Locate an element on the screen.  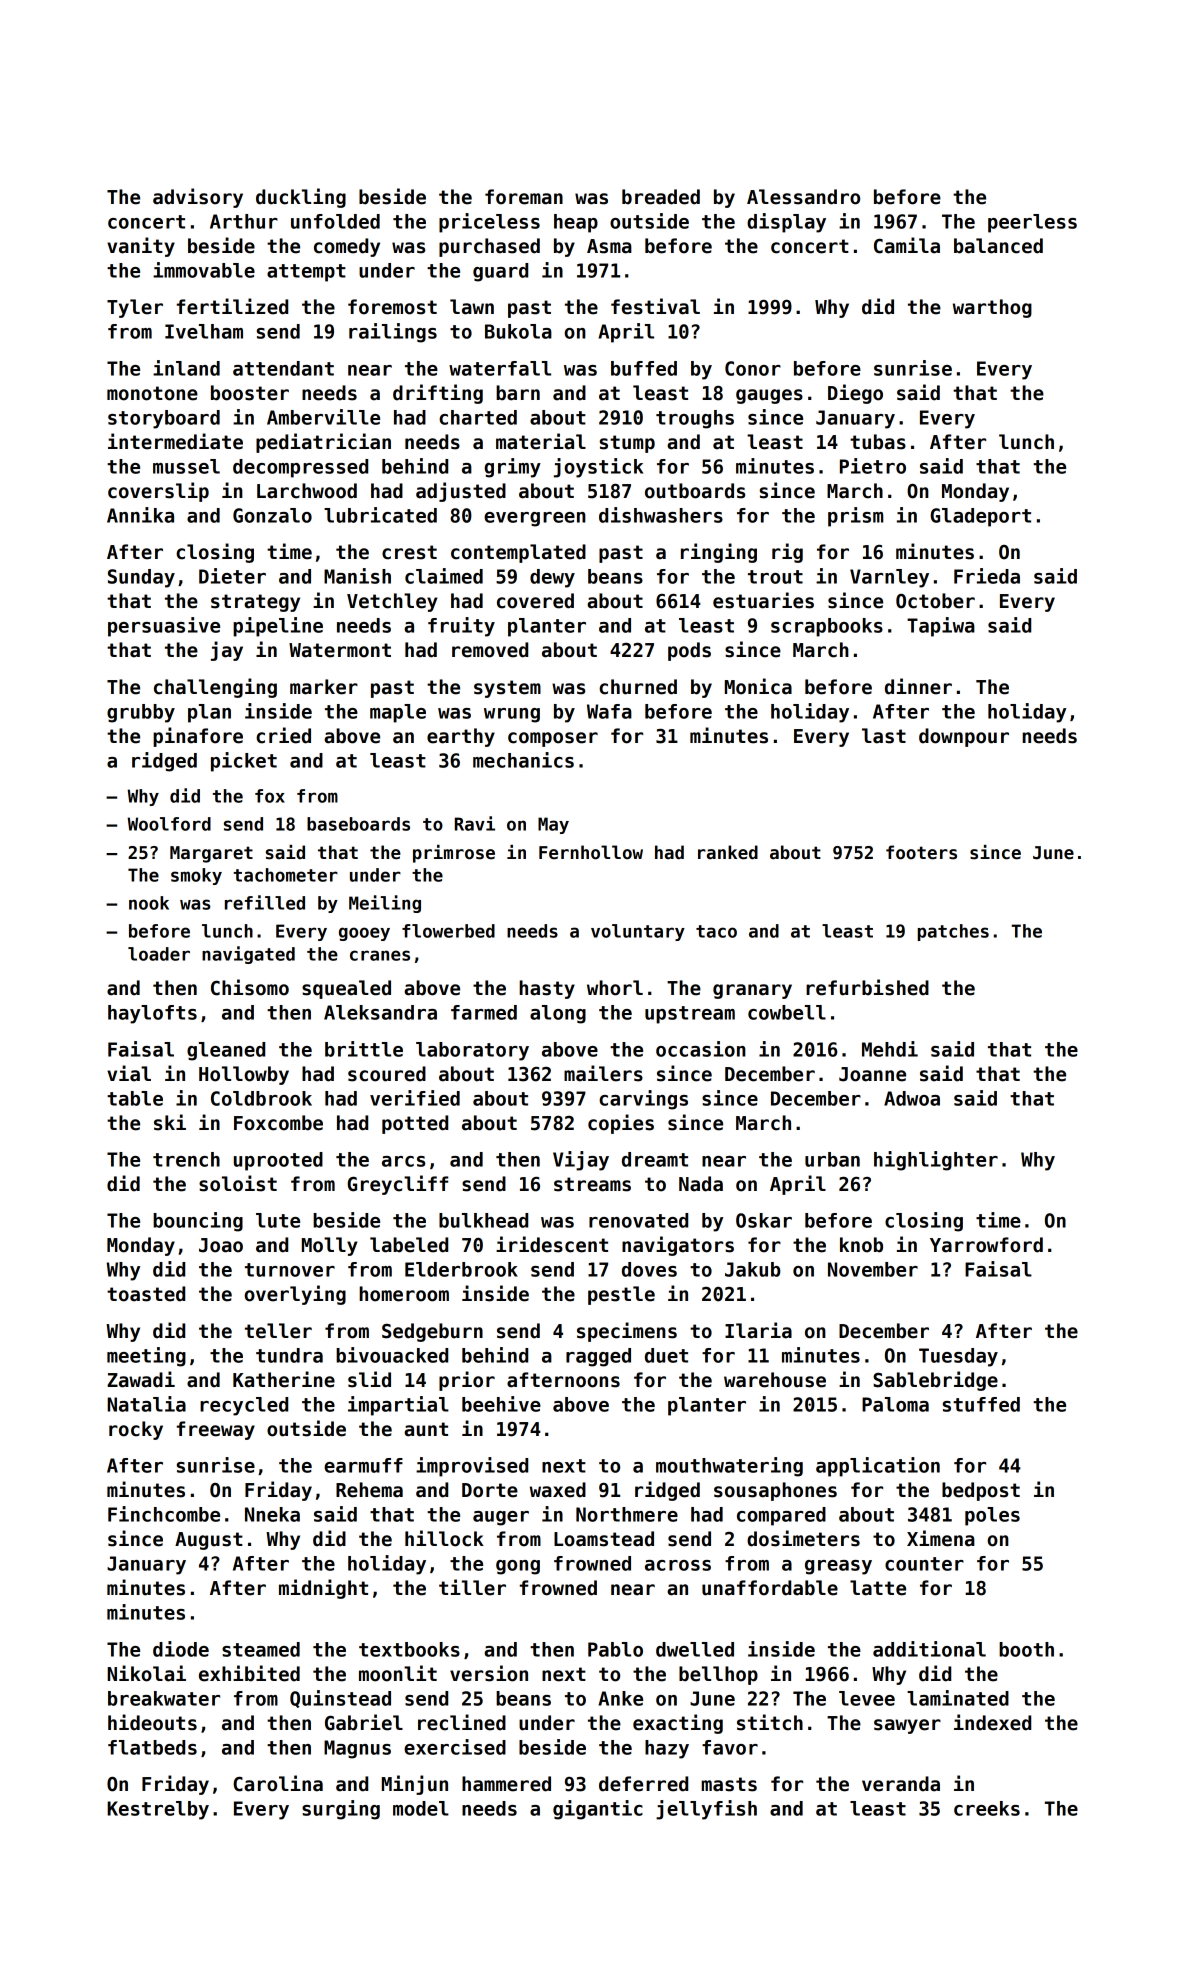
Joao is located at coordinates (221, 1245).
